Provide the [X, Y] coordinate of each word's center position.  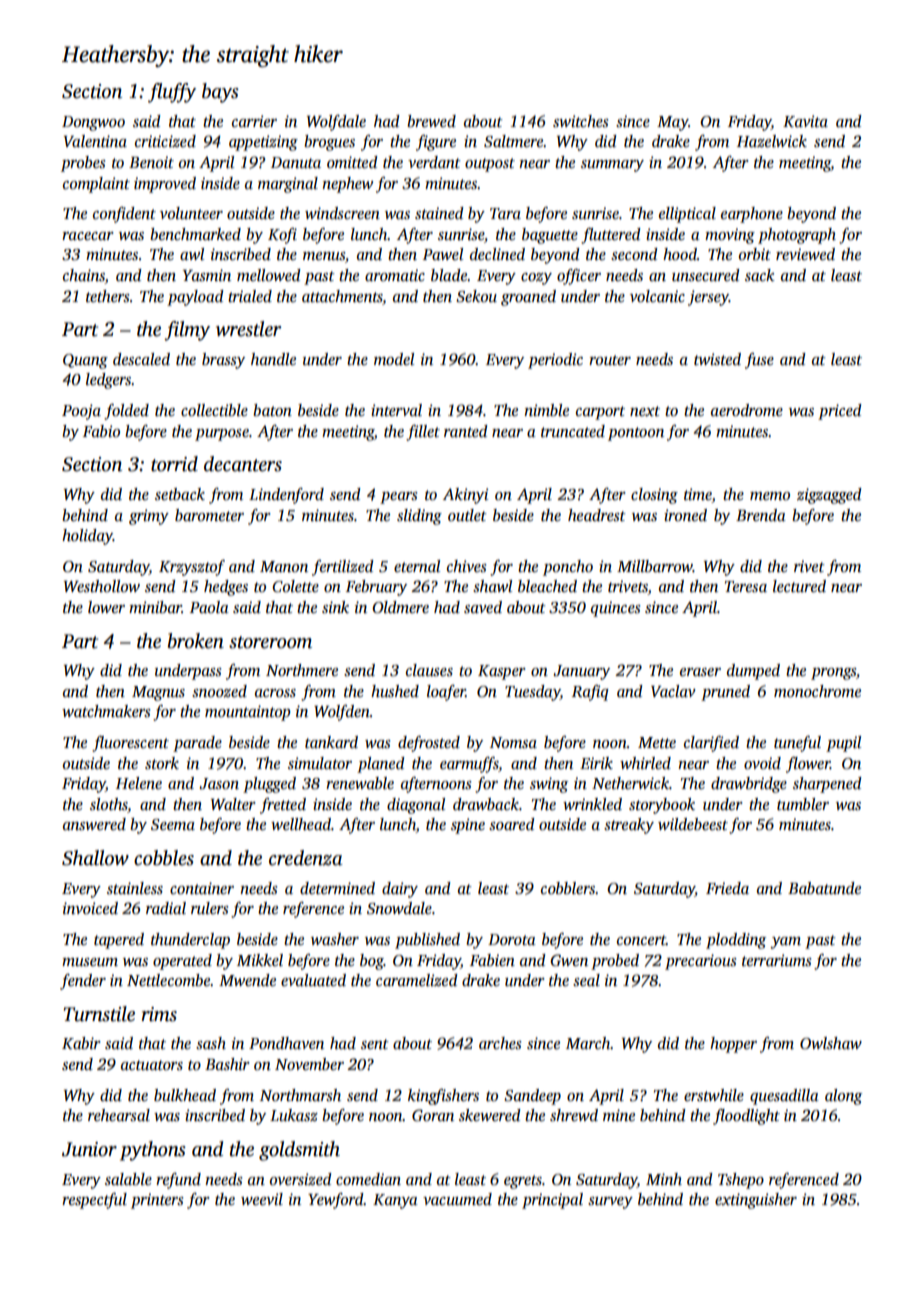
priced [840, 412]
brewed [431, 121]
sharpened [827, 785]
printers [157, 1201]
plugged [269, 785]
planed [381, 765]
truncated [573, 431]
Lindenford [286, 496]
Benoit [151, 162]
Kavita [805, 121]
